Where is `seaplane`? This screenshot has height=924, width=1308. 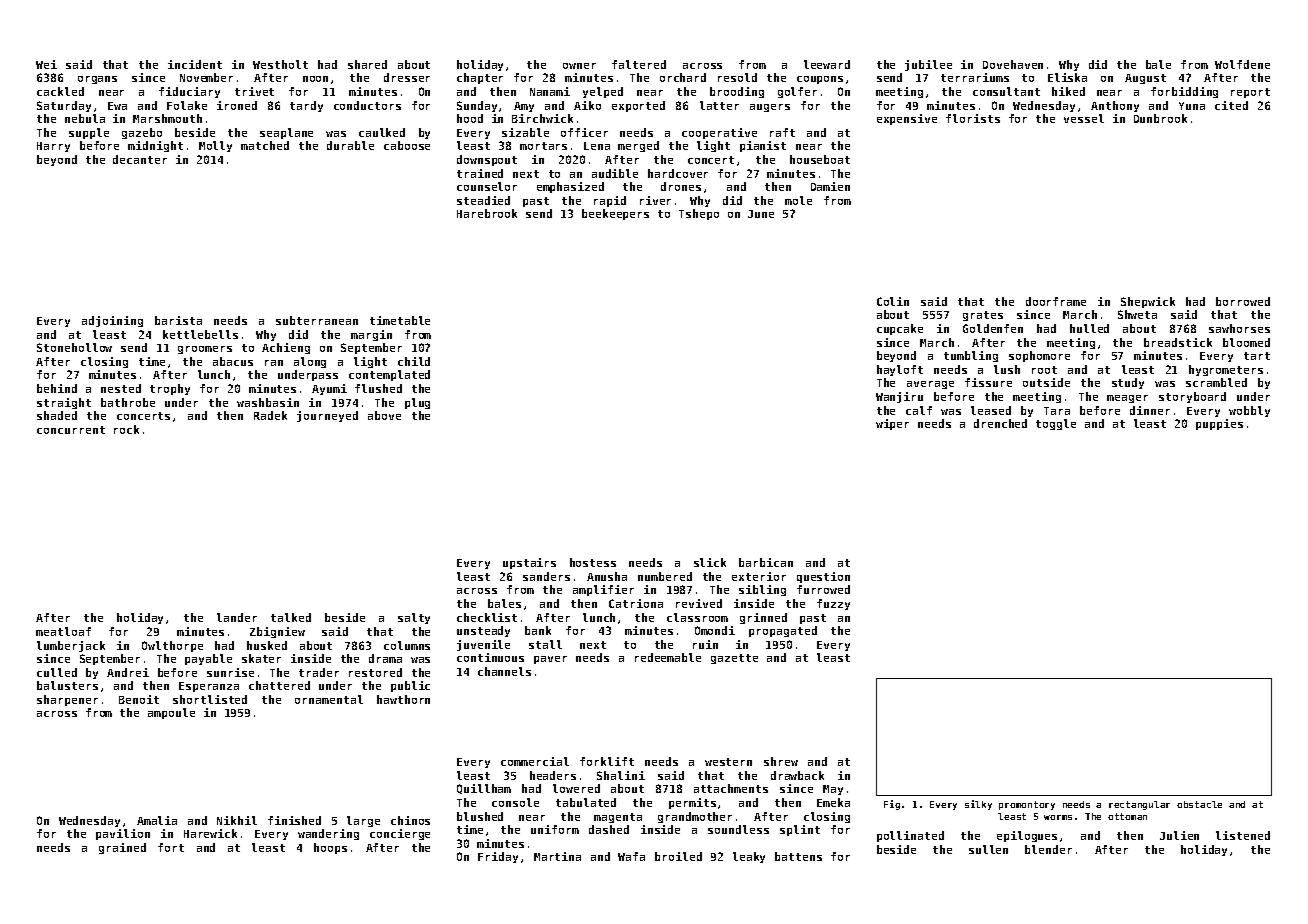
seaplane is located at coordinates (286, 133).
